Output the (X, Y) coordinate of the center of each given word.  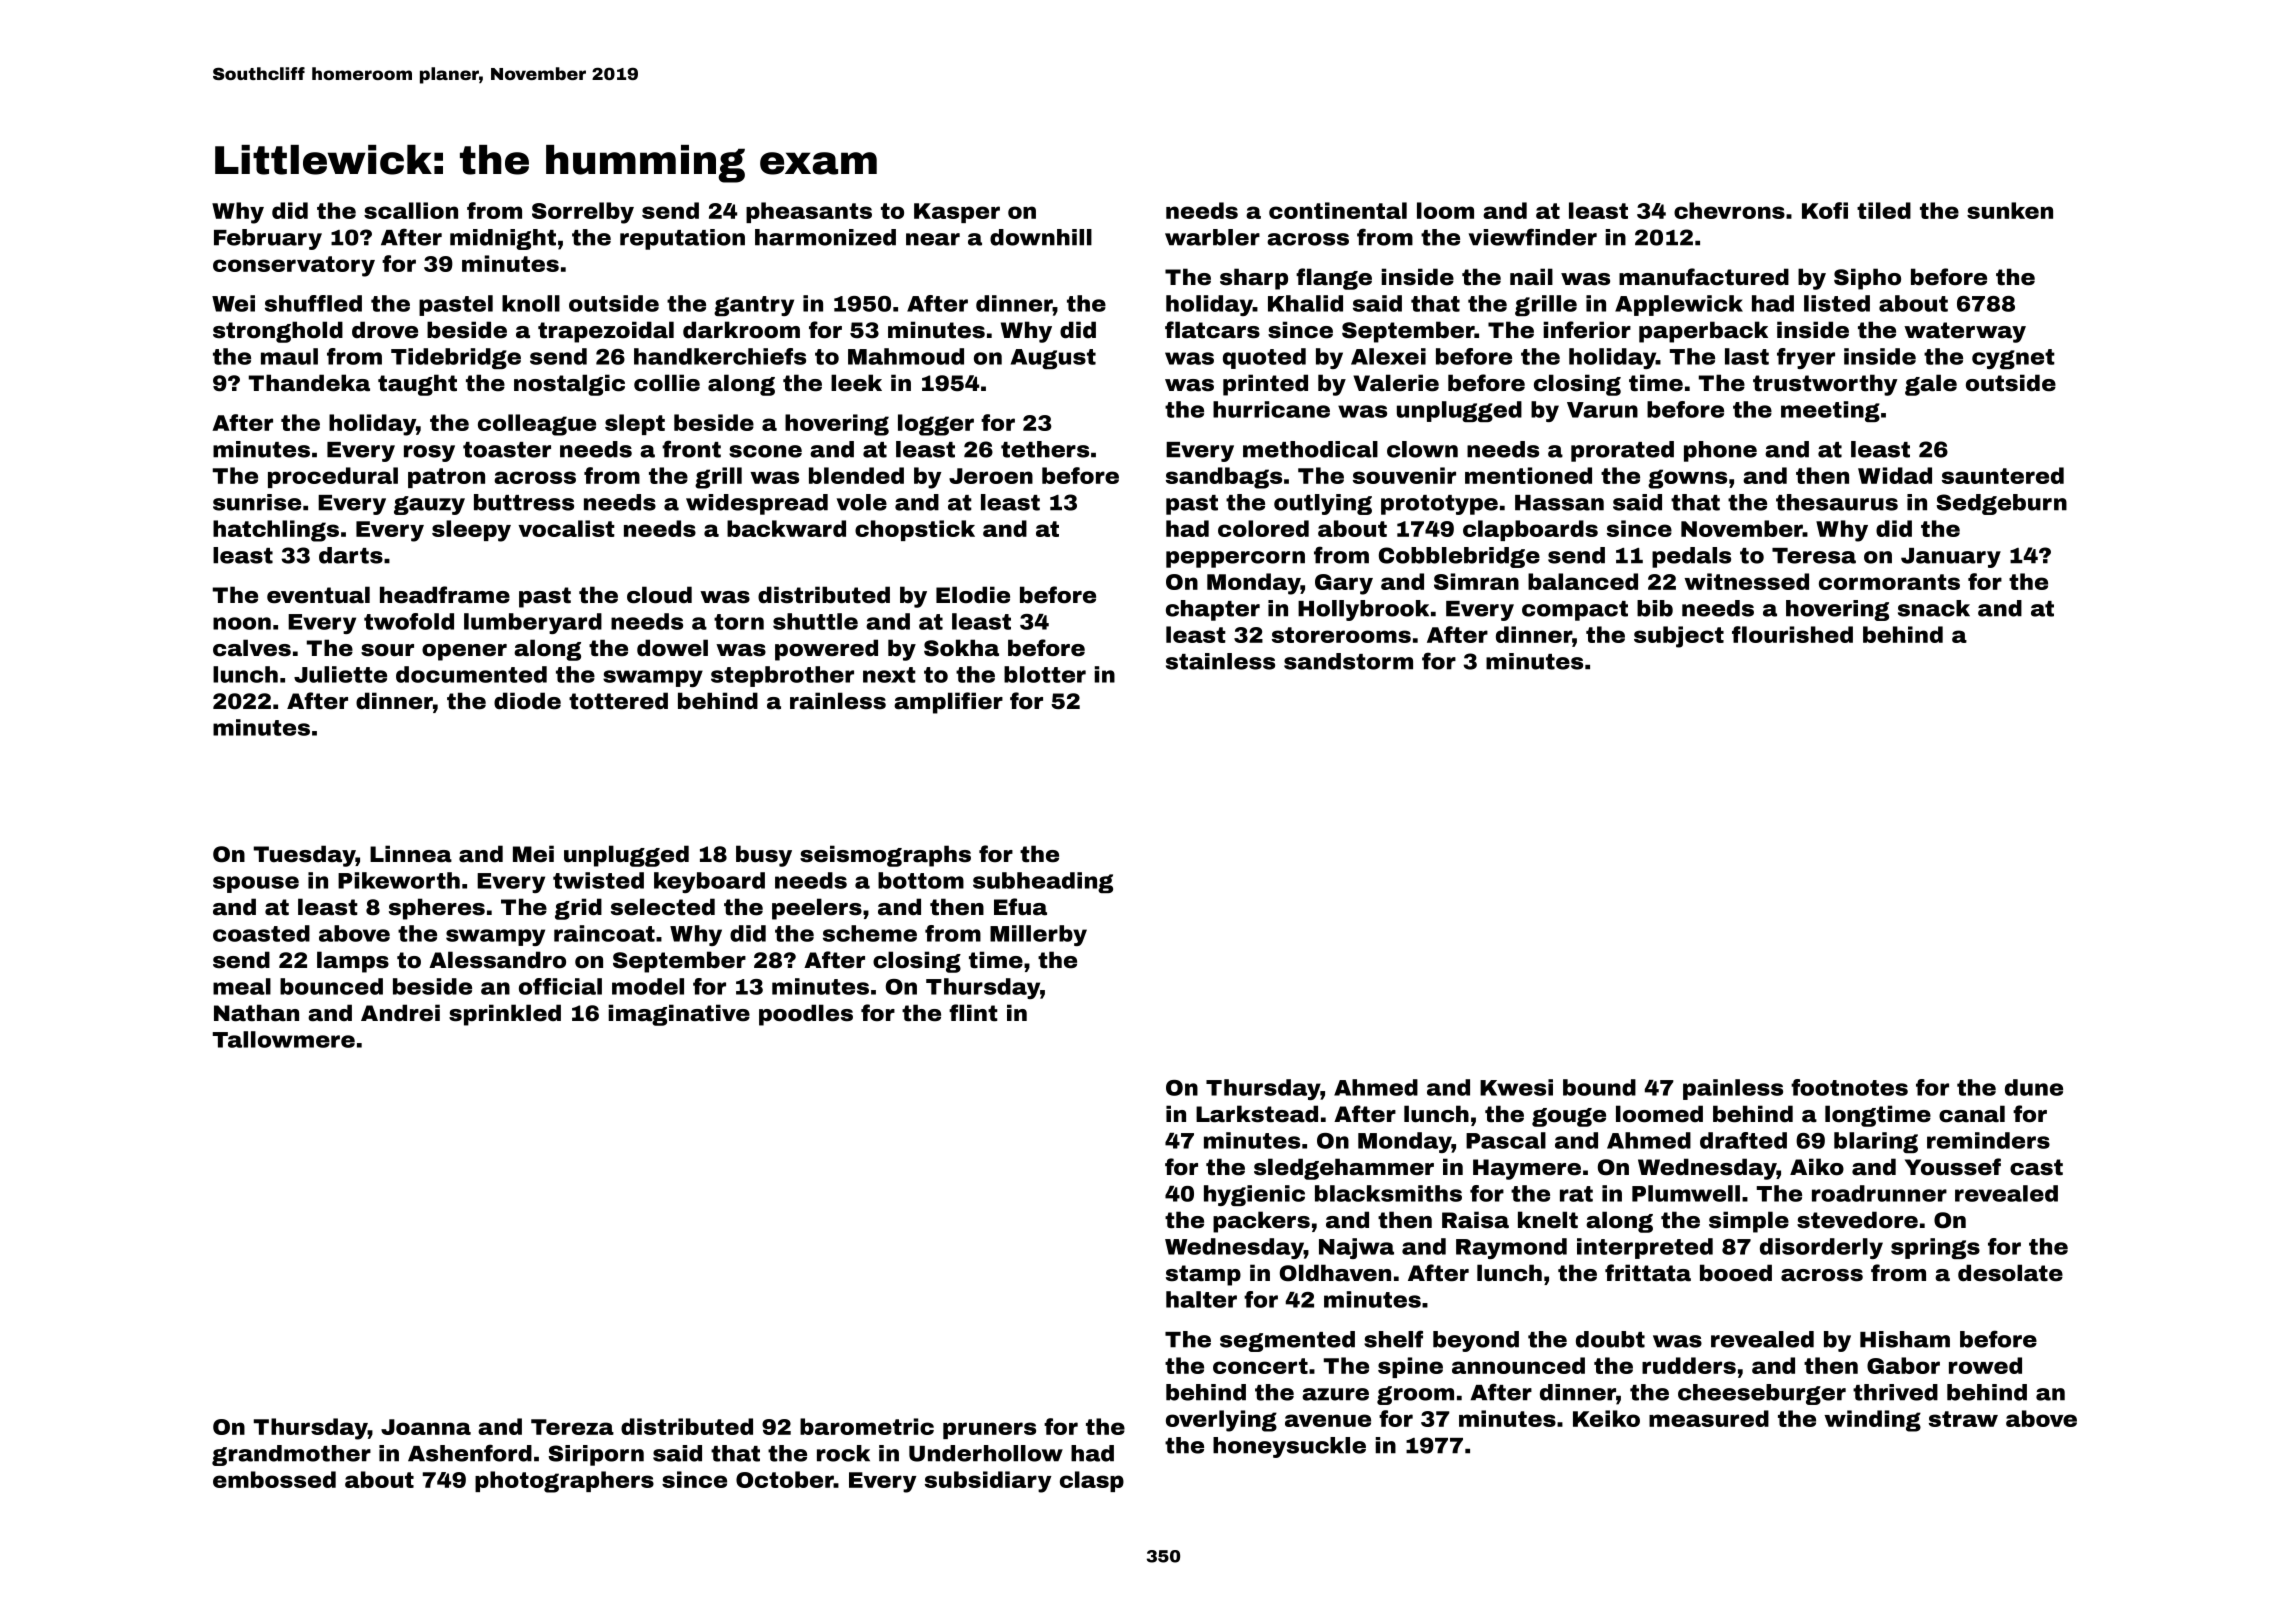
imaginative (679, 1015)
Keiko (1606, 1418)
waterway (1965, 332)
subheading (1043, 882)
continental (1338, 210)
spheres (437, 909)
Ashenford (470, 1453)
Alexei (1388, 356)
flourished (1792, 634)
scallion (411, 210)
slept (635, 424)
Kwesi (1516, 1087)
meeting (1830, 411)
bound (1599, 1087)
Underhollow (986, 1453)
